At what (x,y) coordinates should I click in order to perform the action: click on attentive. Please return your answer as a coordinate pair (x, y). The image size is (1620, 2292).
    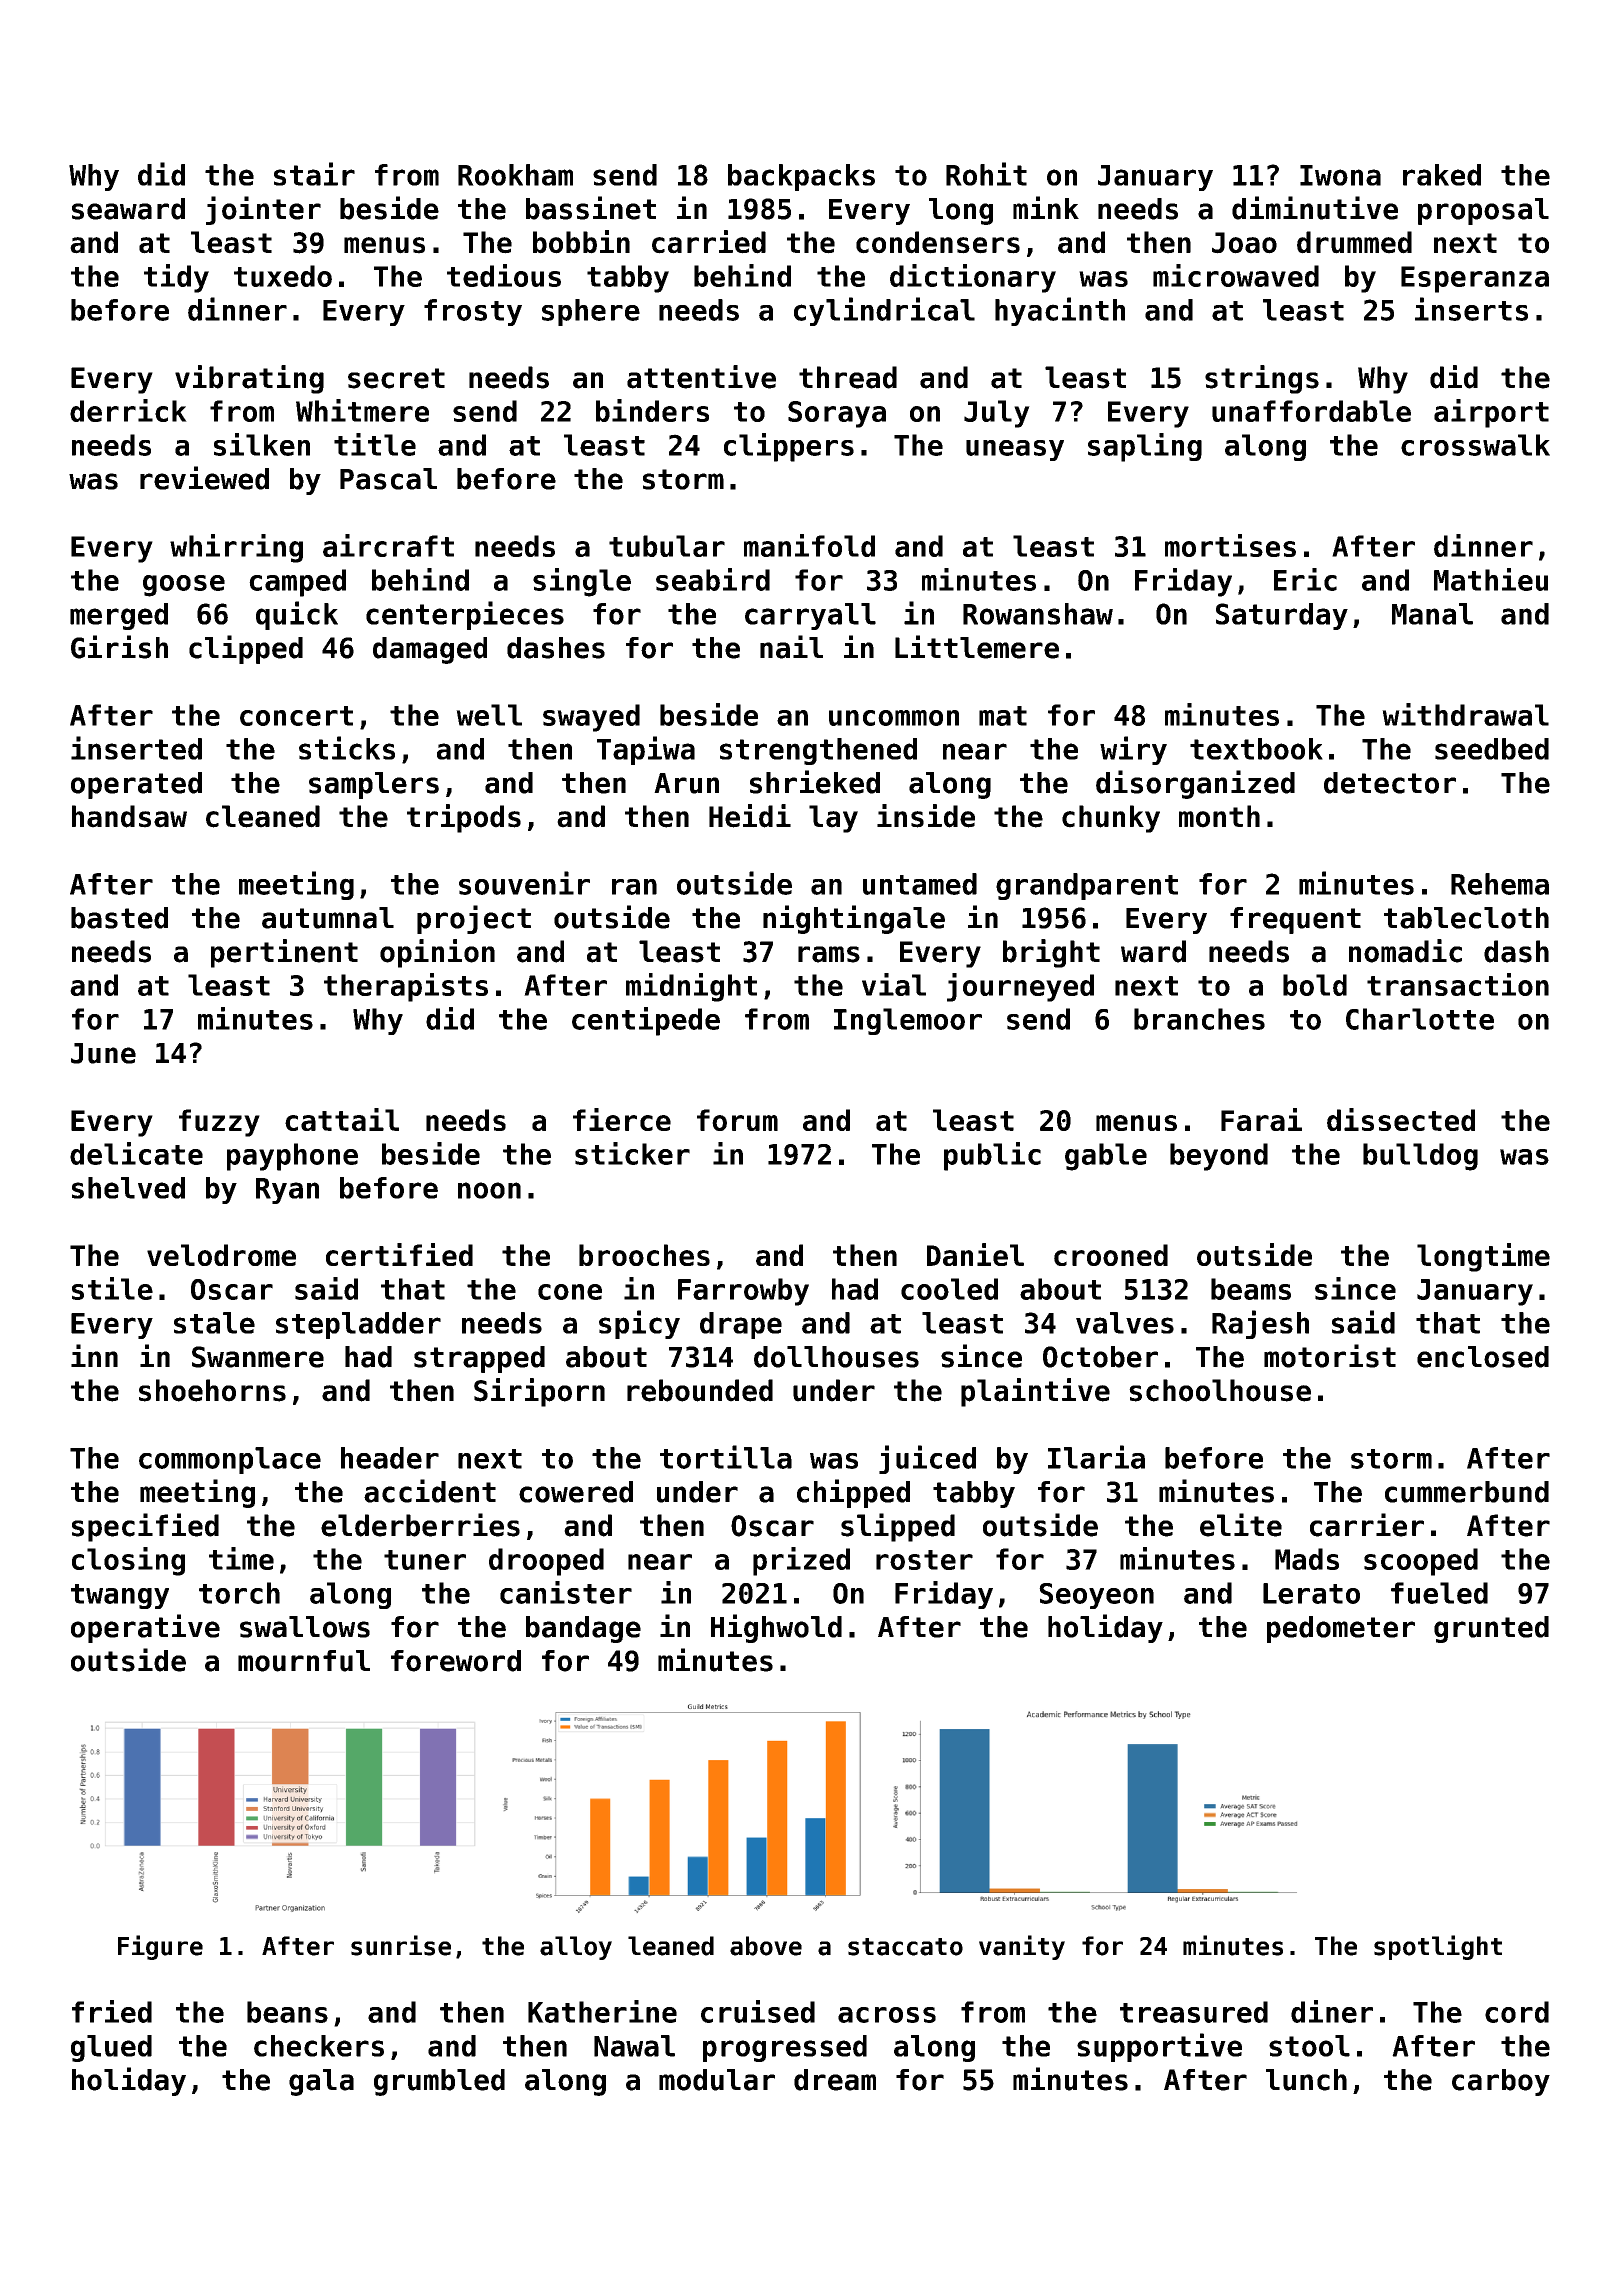
    Looking at the image, I should click on (701, 377).
